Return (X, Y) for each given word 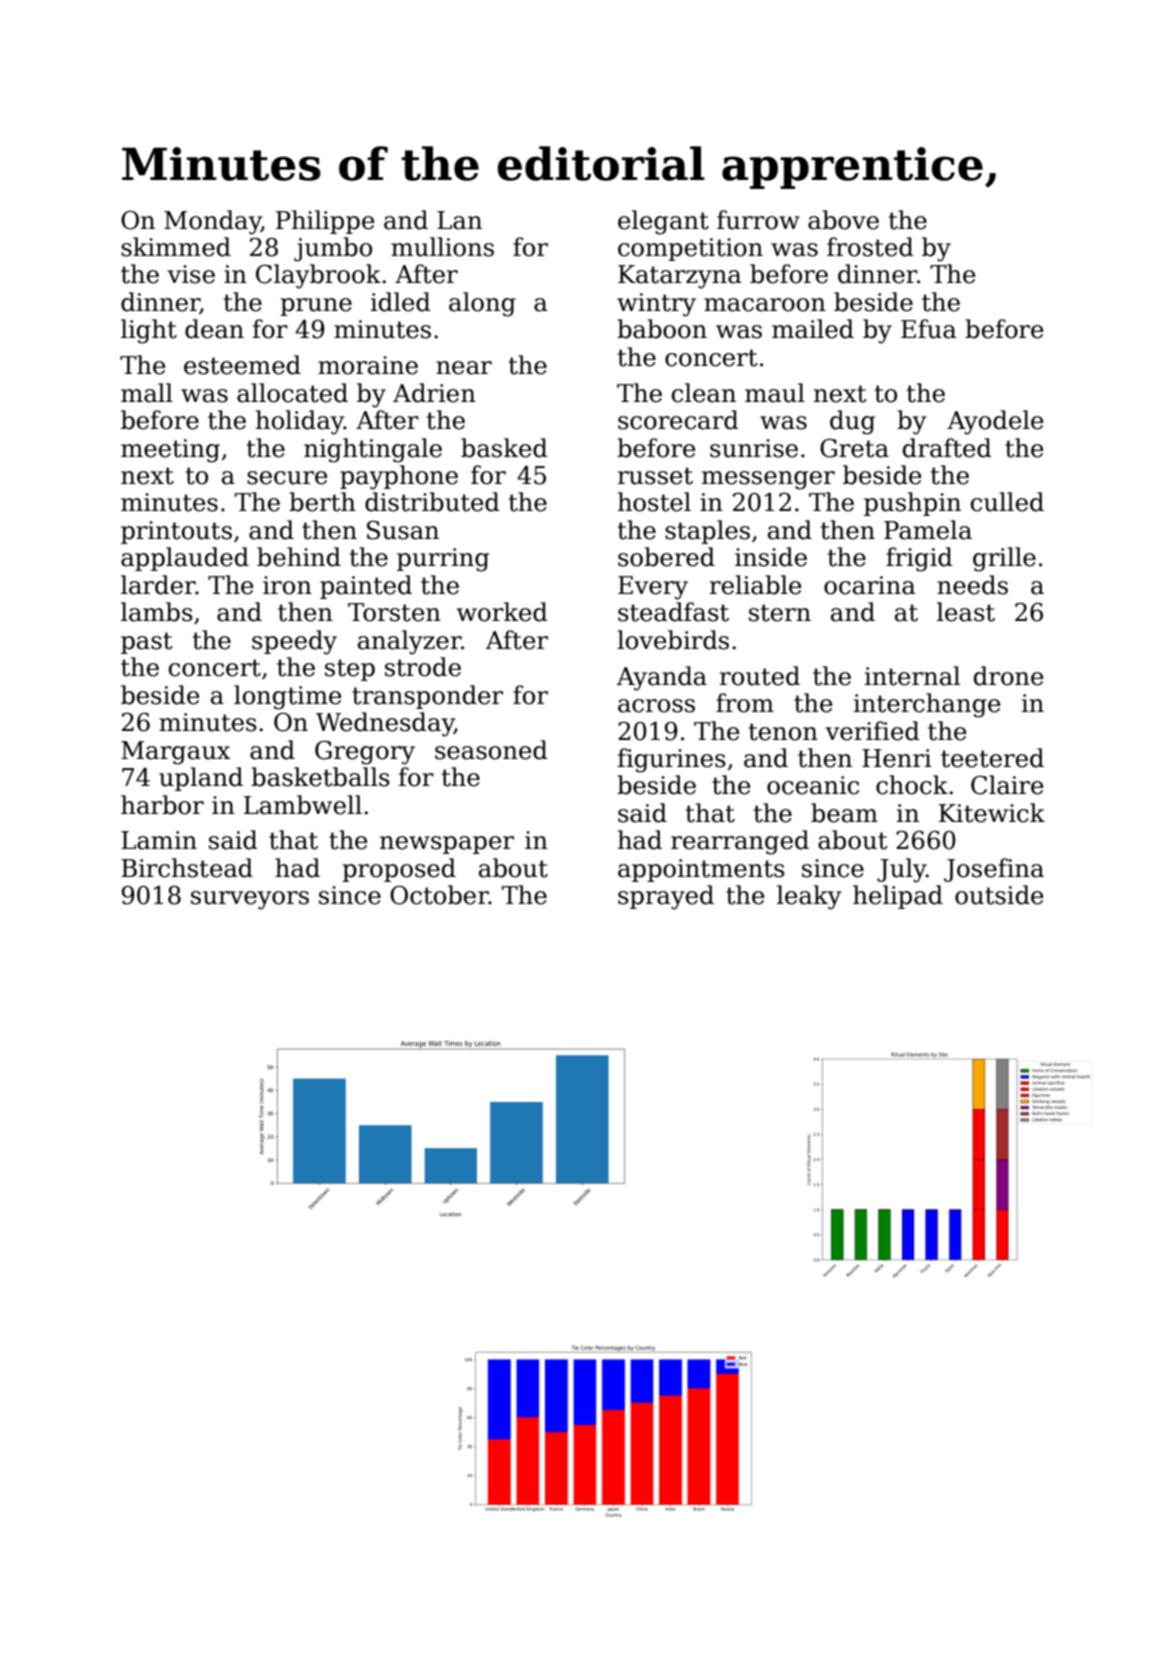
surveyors (250, 900)
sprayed (666, 897)
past (147, 643)
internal (912, 676)
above (843, 220)
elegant (663, 222)
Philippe (325, 222)
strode (423, 667)
